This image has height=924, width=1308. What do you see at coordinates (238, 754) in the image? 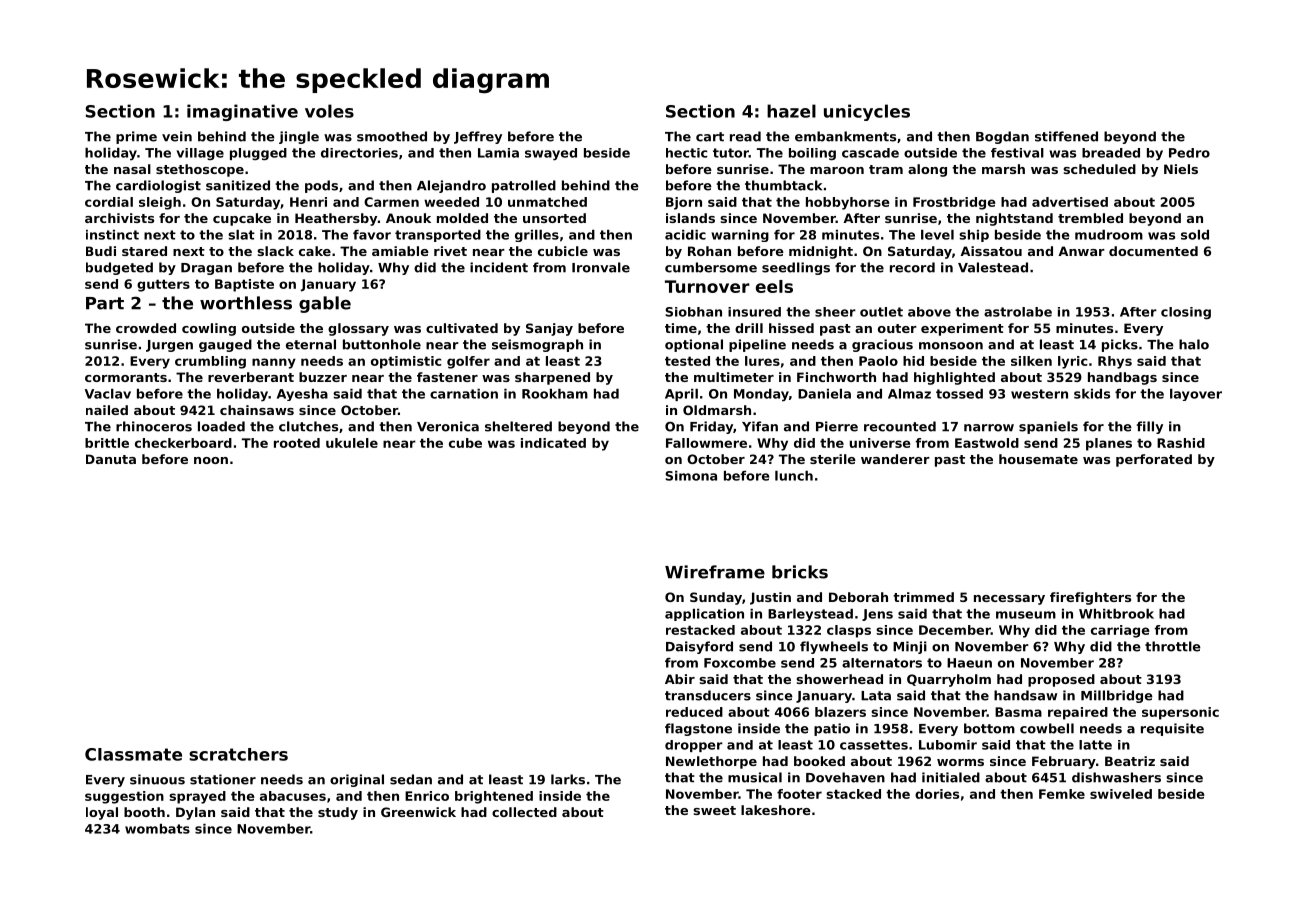
I see `scratchers` at bounding box center [238, 754].
